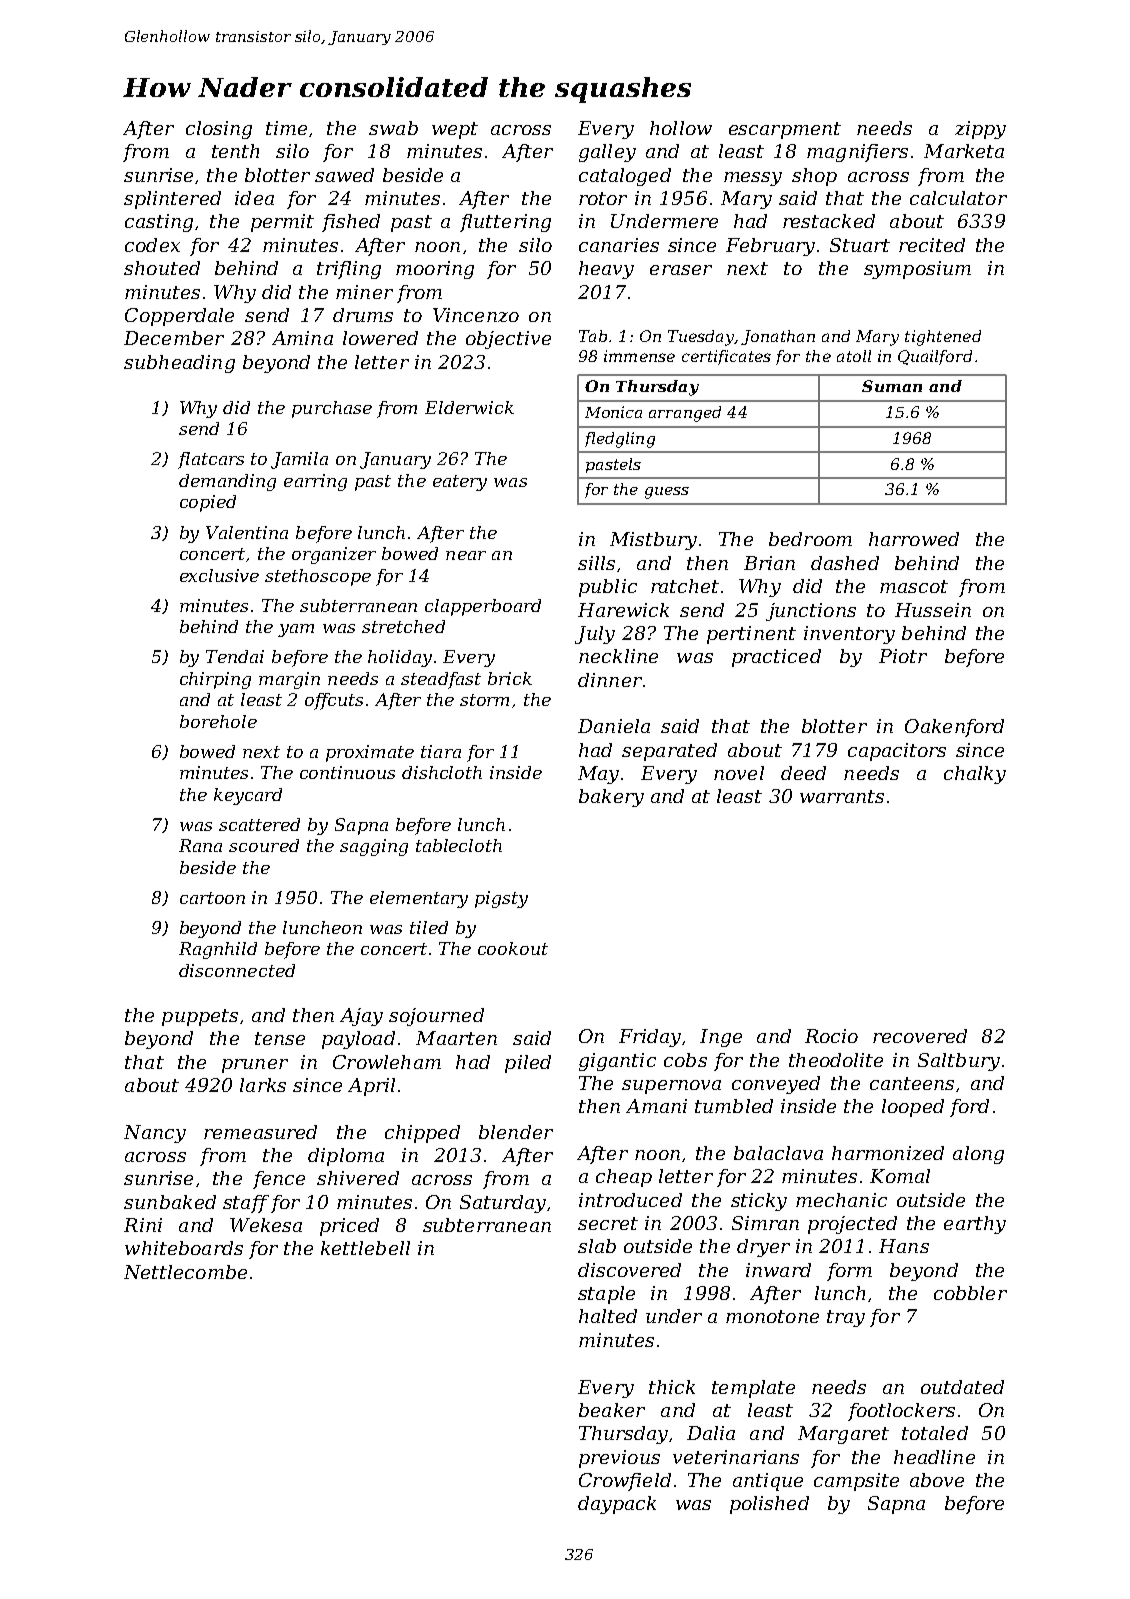  What do you see at coordinates (656, 1106) in the page?
I see `Amani` at bounding box center [656, 1106].
